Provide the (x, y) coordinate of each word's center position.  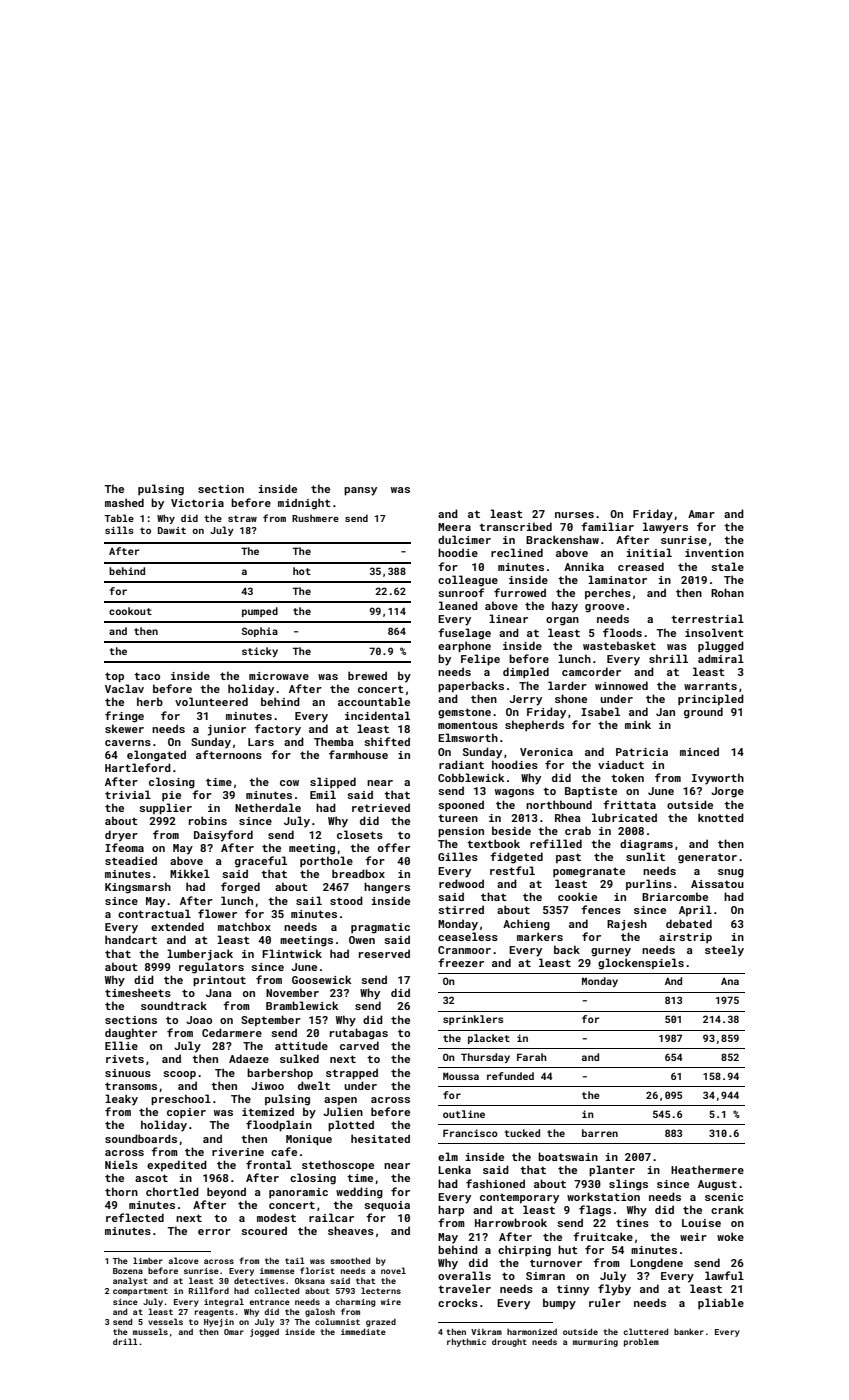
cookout (130, 611)
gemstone (464, 713)
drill (125, 1341)
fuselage (464, 634)
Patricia (642, 752)
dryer (121, 836)
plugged (721, 647)
